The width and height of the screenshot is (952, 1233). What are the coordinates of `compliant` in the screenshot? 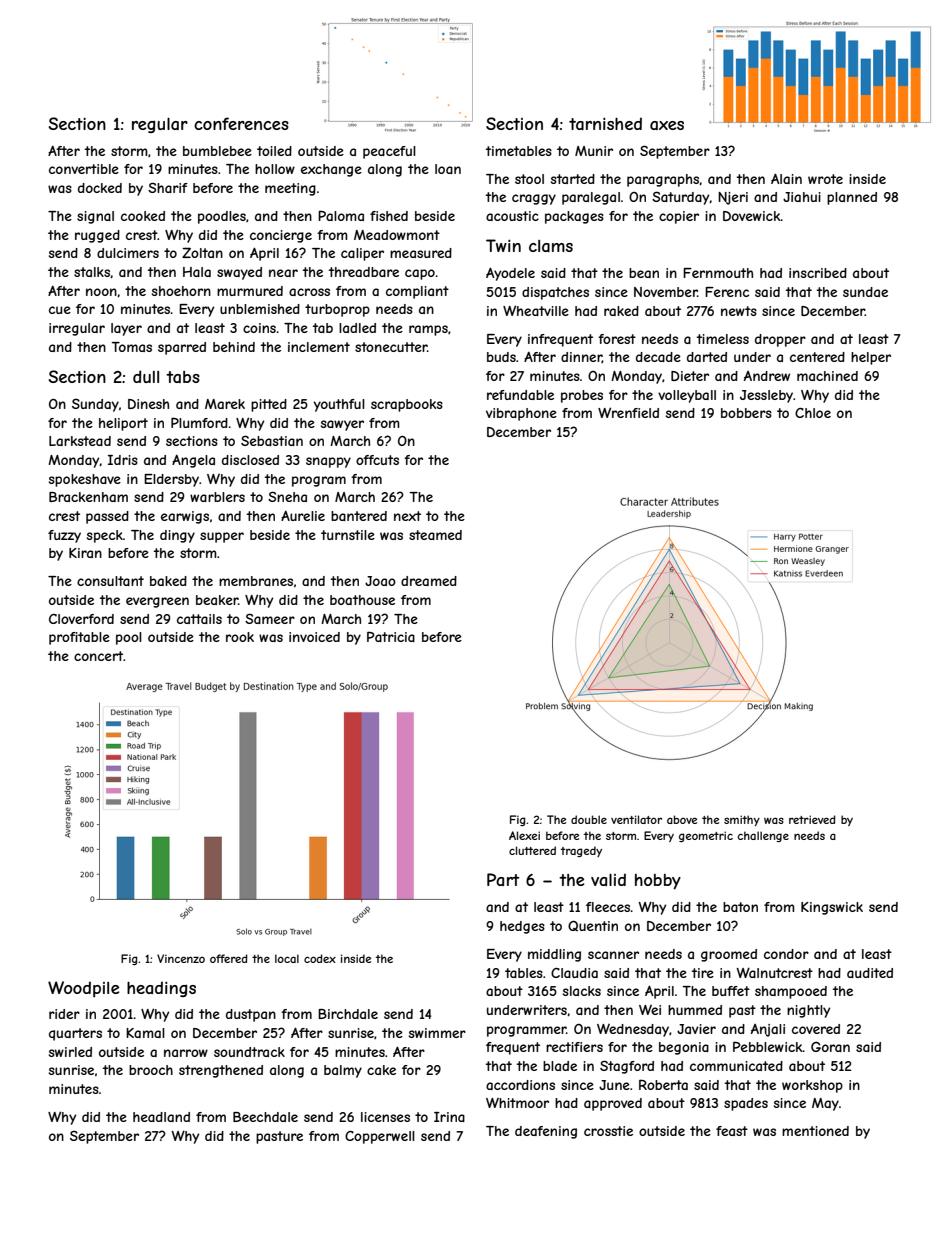 It's located at (417, 292).
